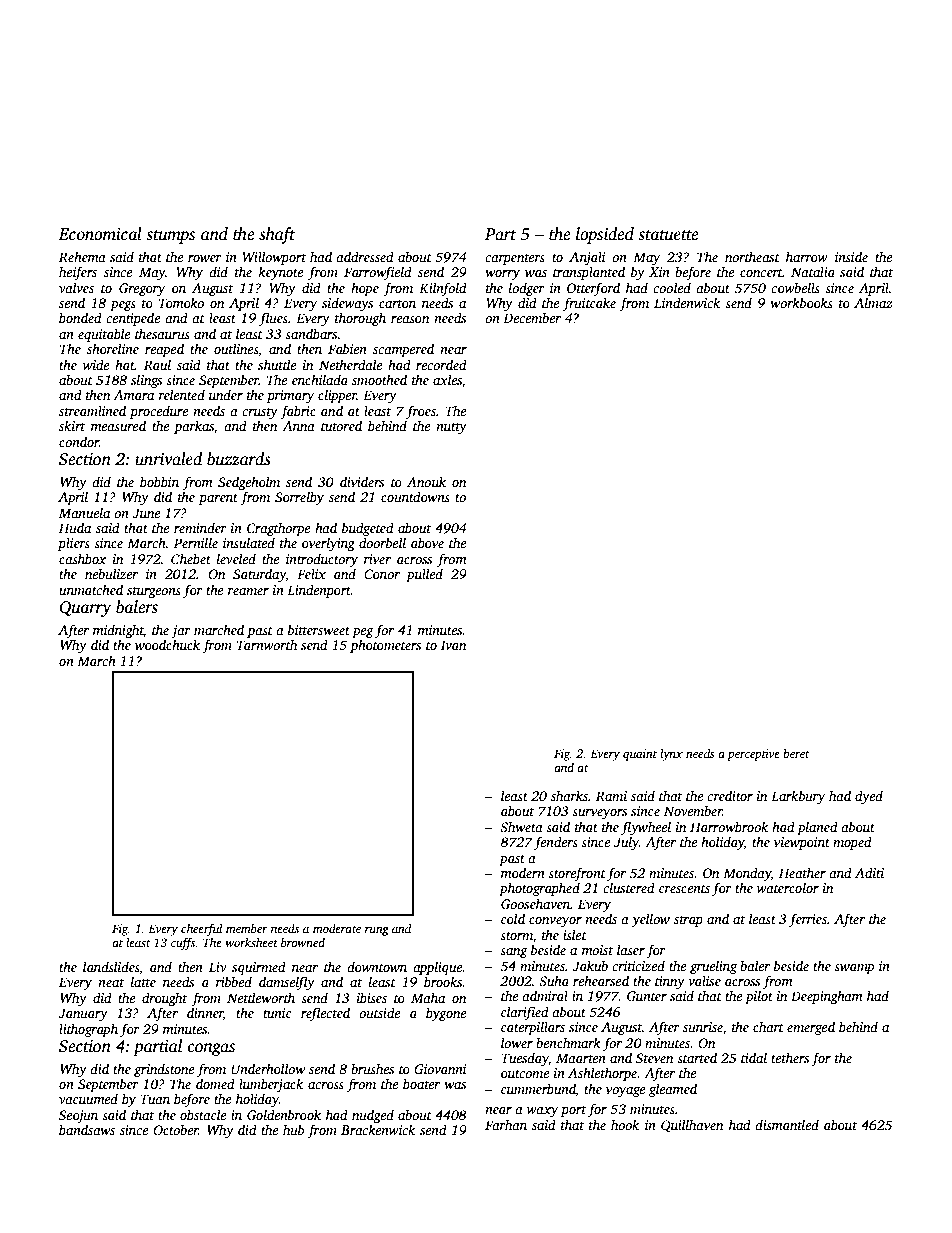  I want to click on viewpoint, so click(802, 843).
